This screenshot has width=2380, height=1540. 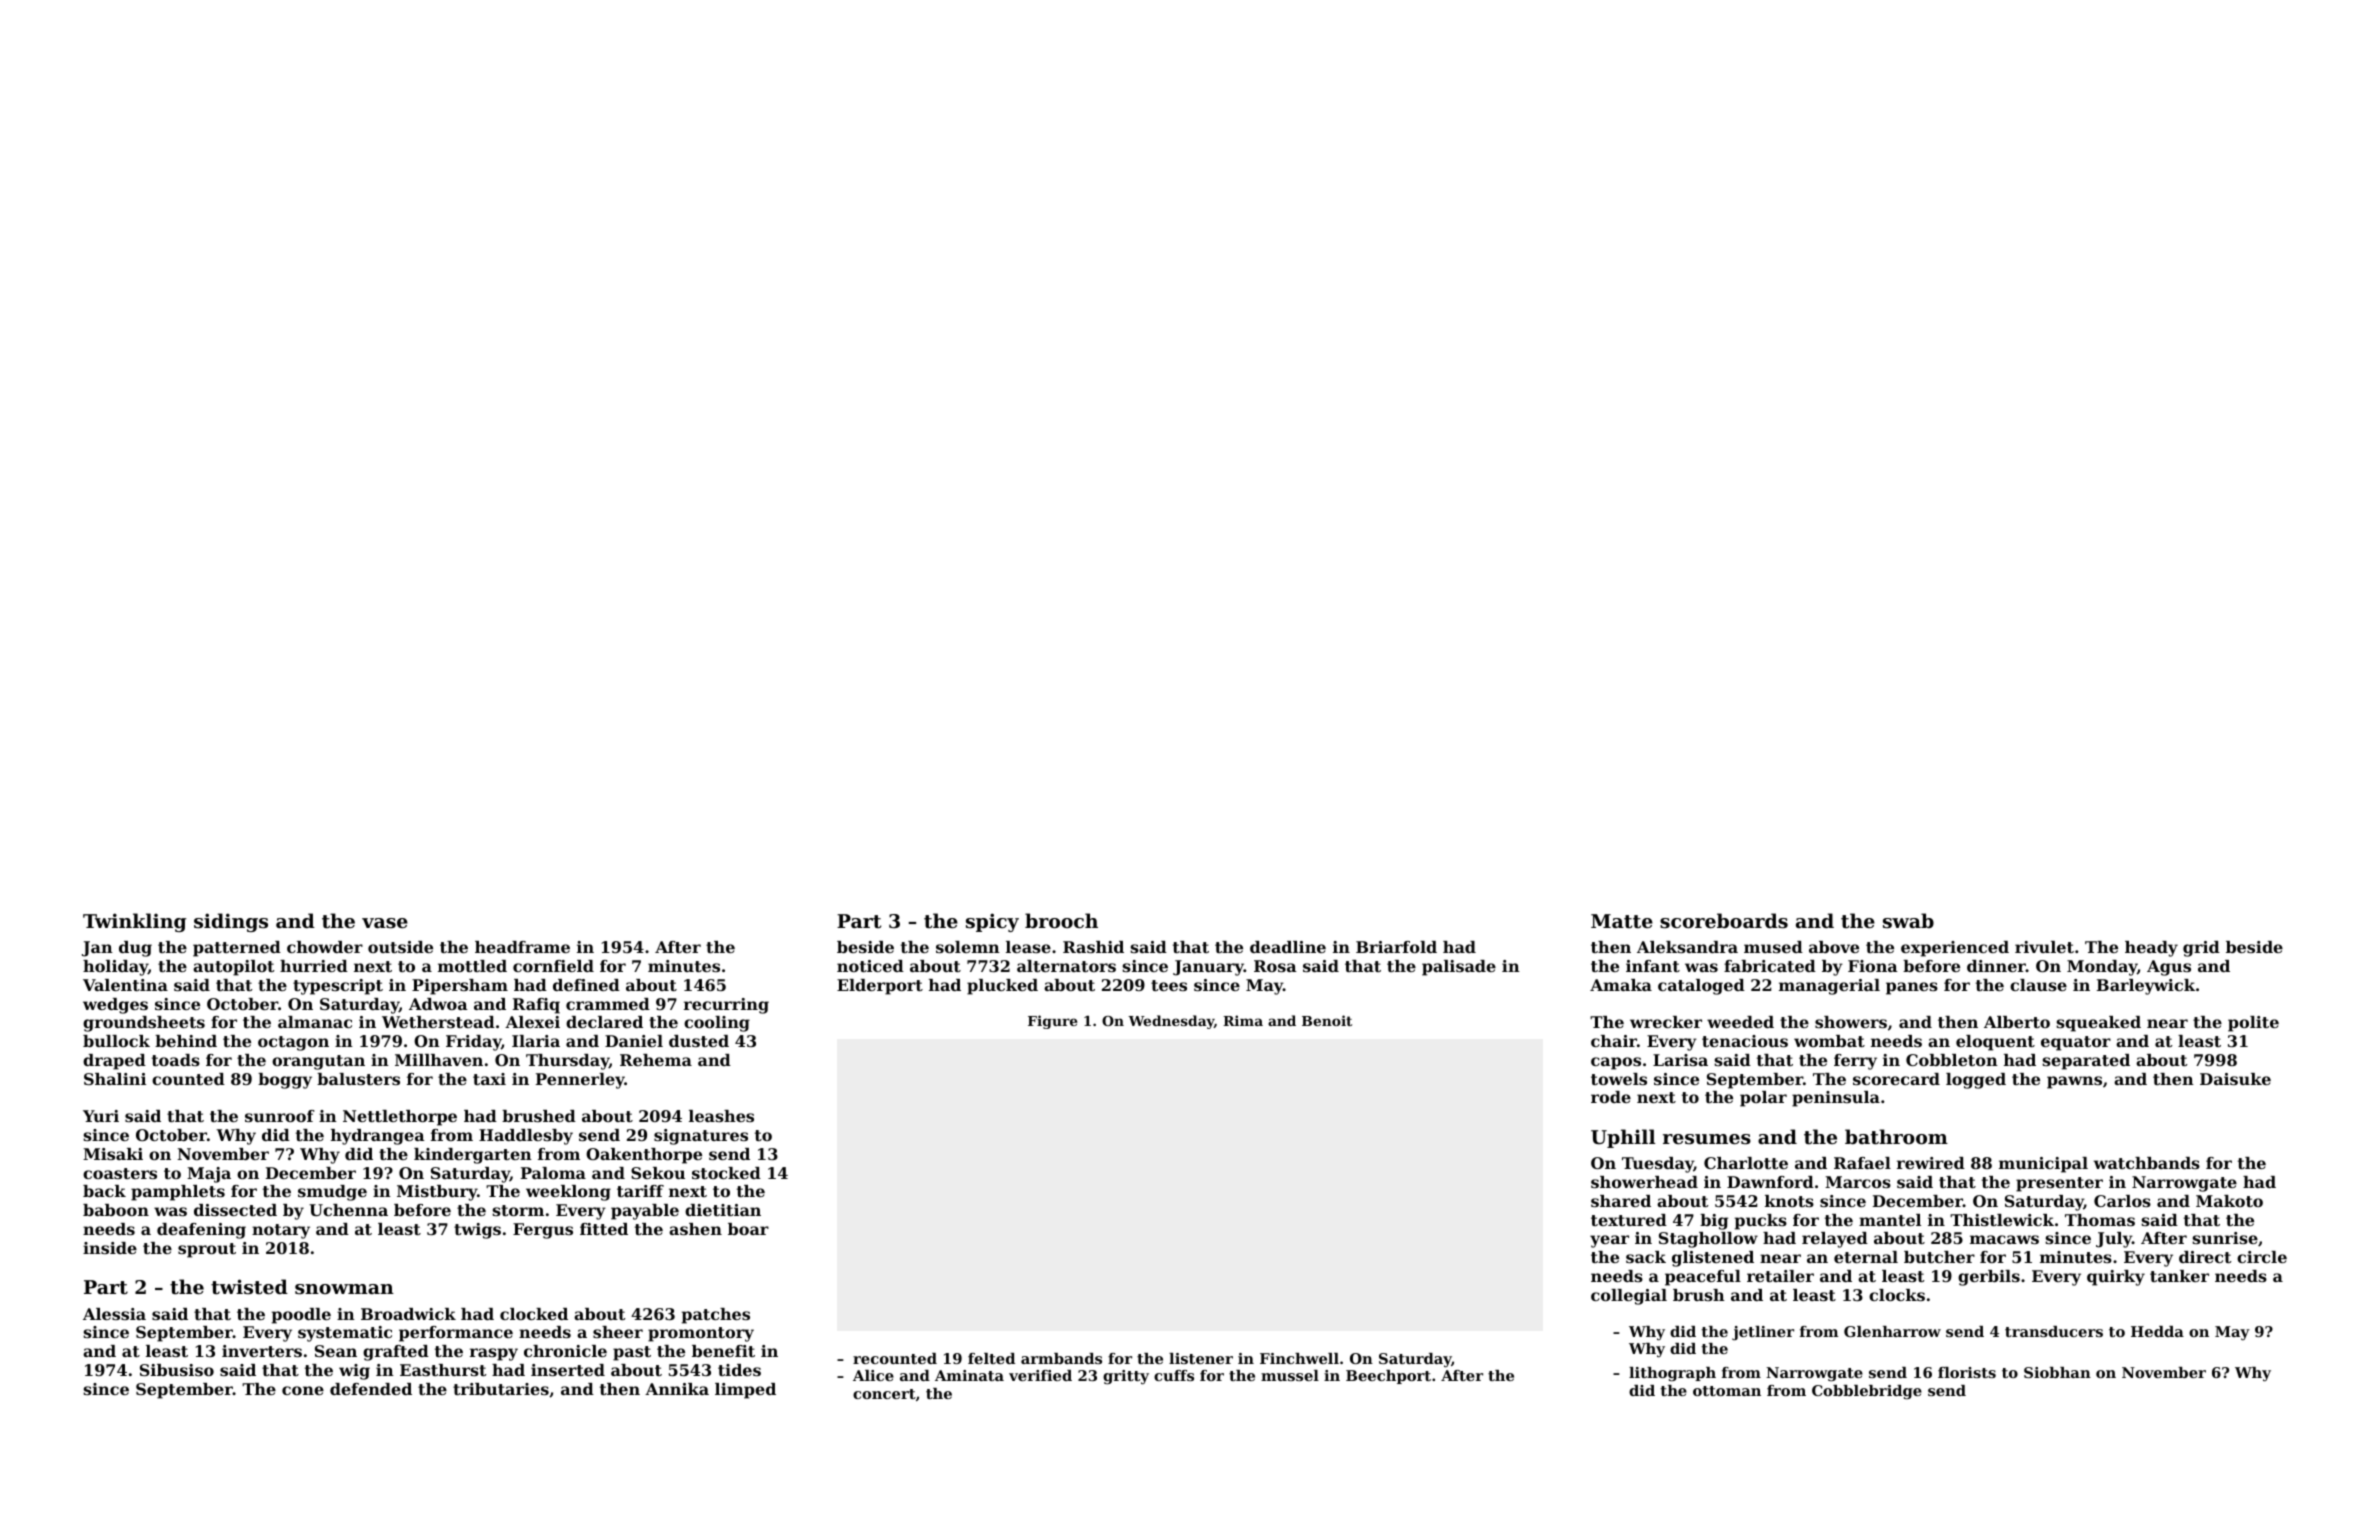 What do you see at coordinates (721, 1116) in the screenshot?
I see `leashes` at bounding box center [721, 1116].
